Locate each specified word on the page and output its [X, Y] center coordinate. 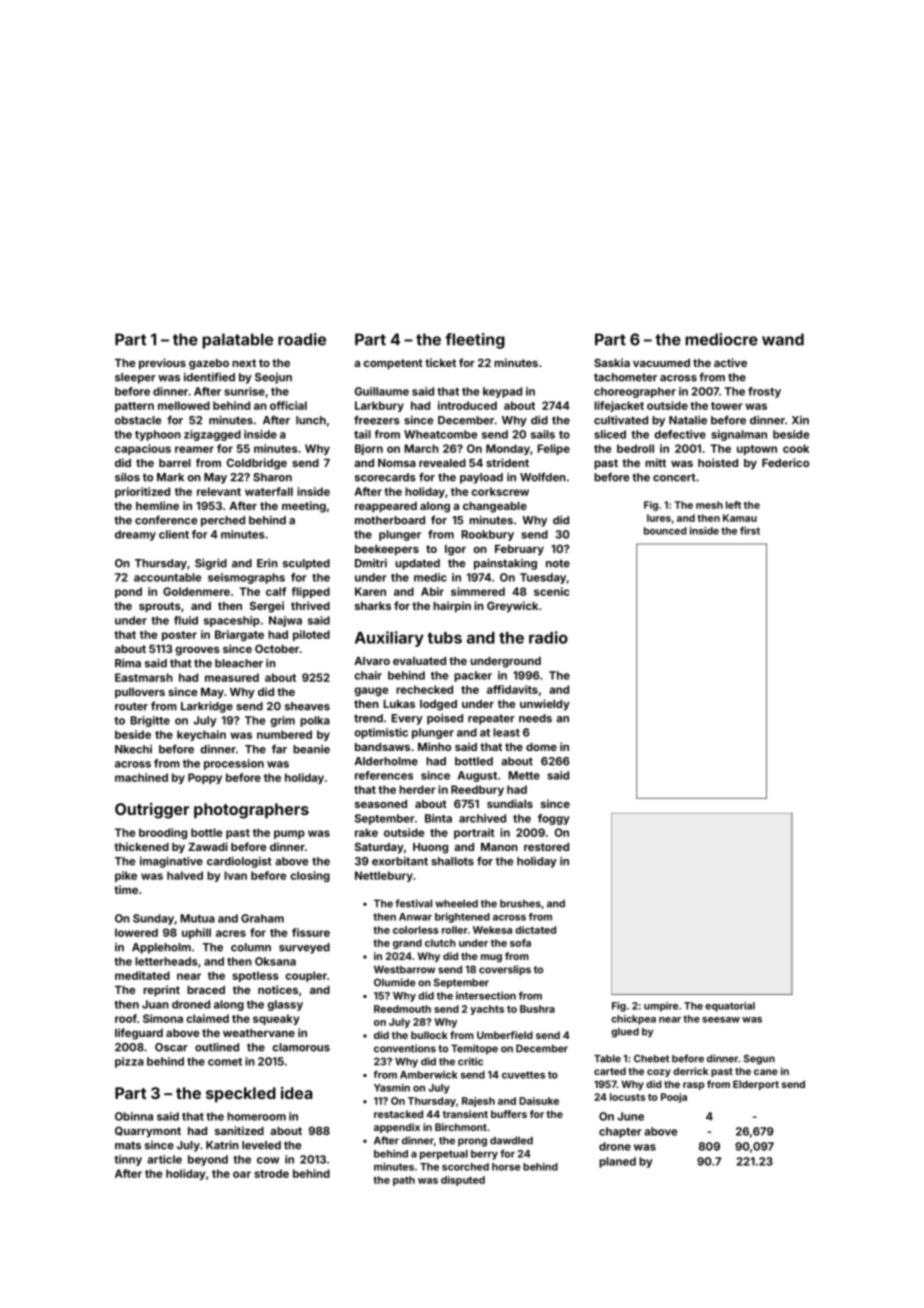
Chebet [651, 1059]
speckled [241, 1095]
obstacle [138, 420]
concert [674, 477]
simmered [478, 591]
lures [659, 518]
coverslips [505, 970]
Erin [267, 563]
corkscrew [500, 491]
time [126, 889]
